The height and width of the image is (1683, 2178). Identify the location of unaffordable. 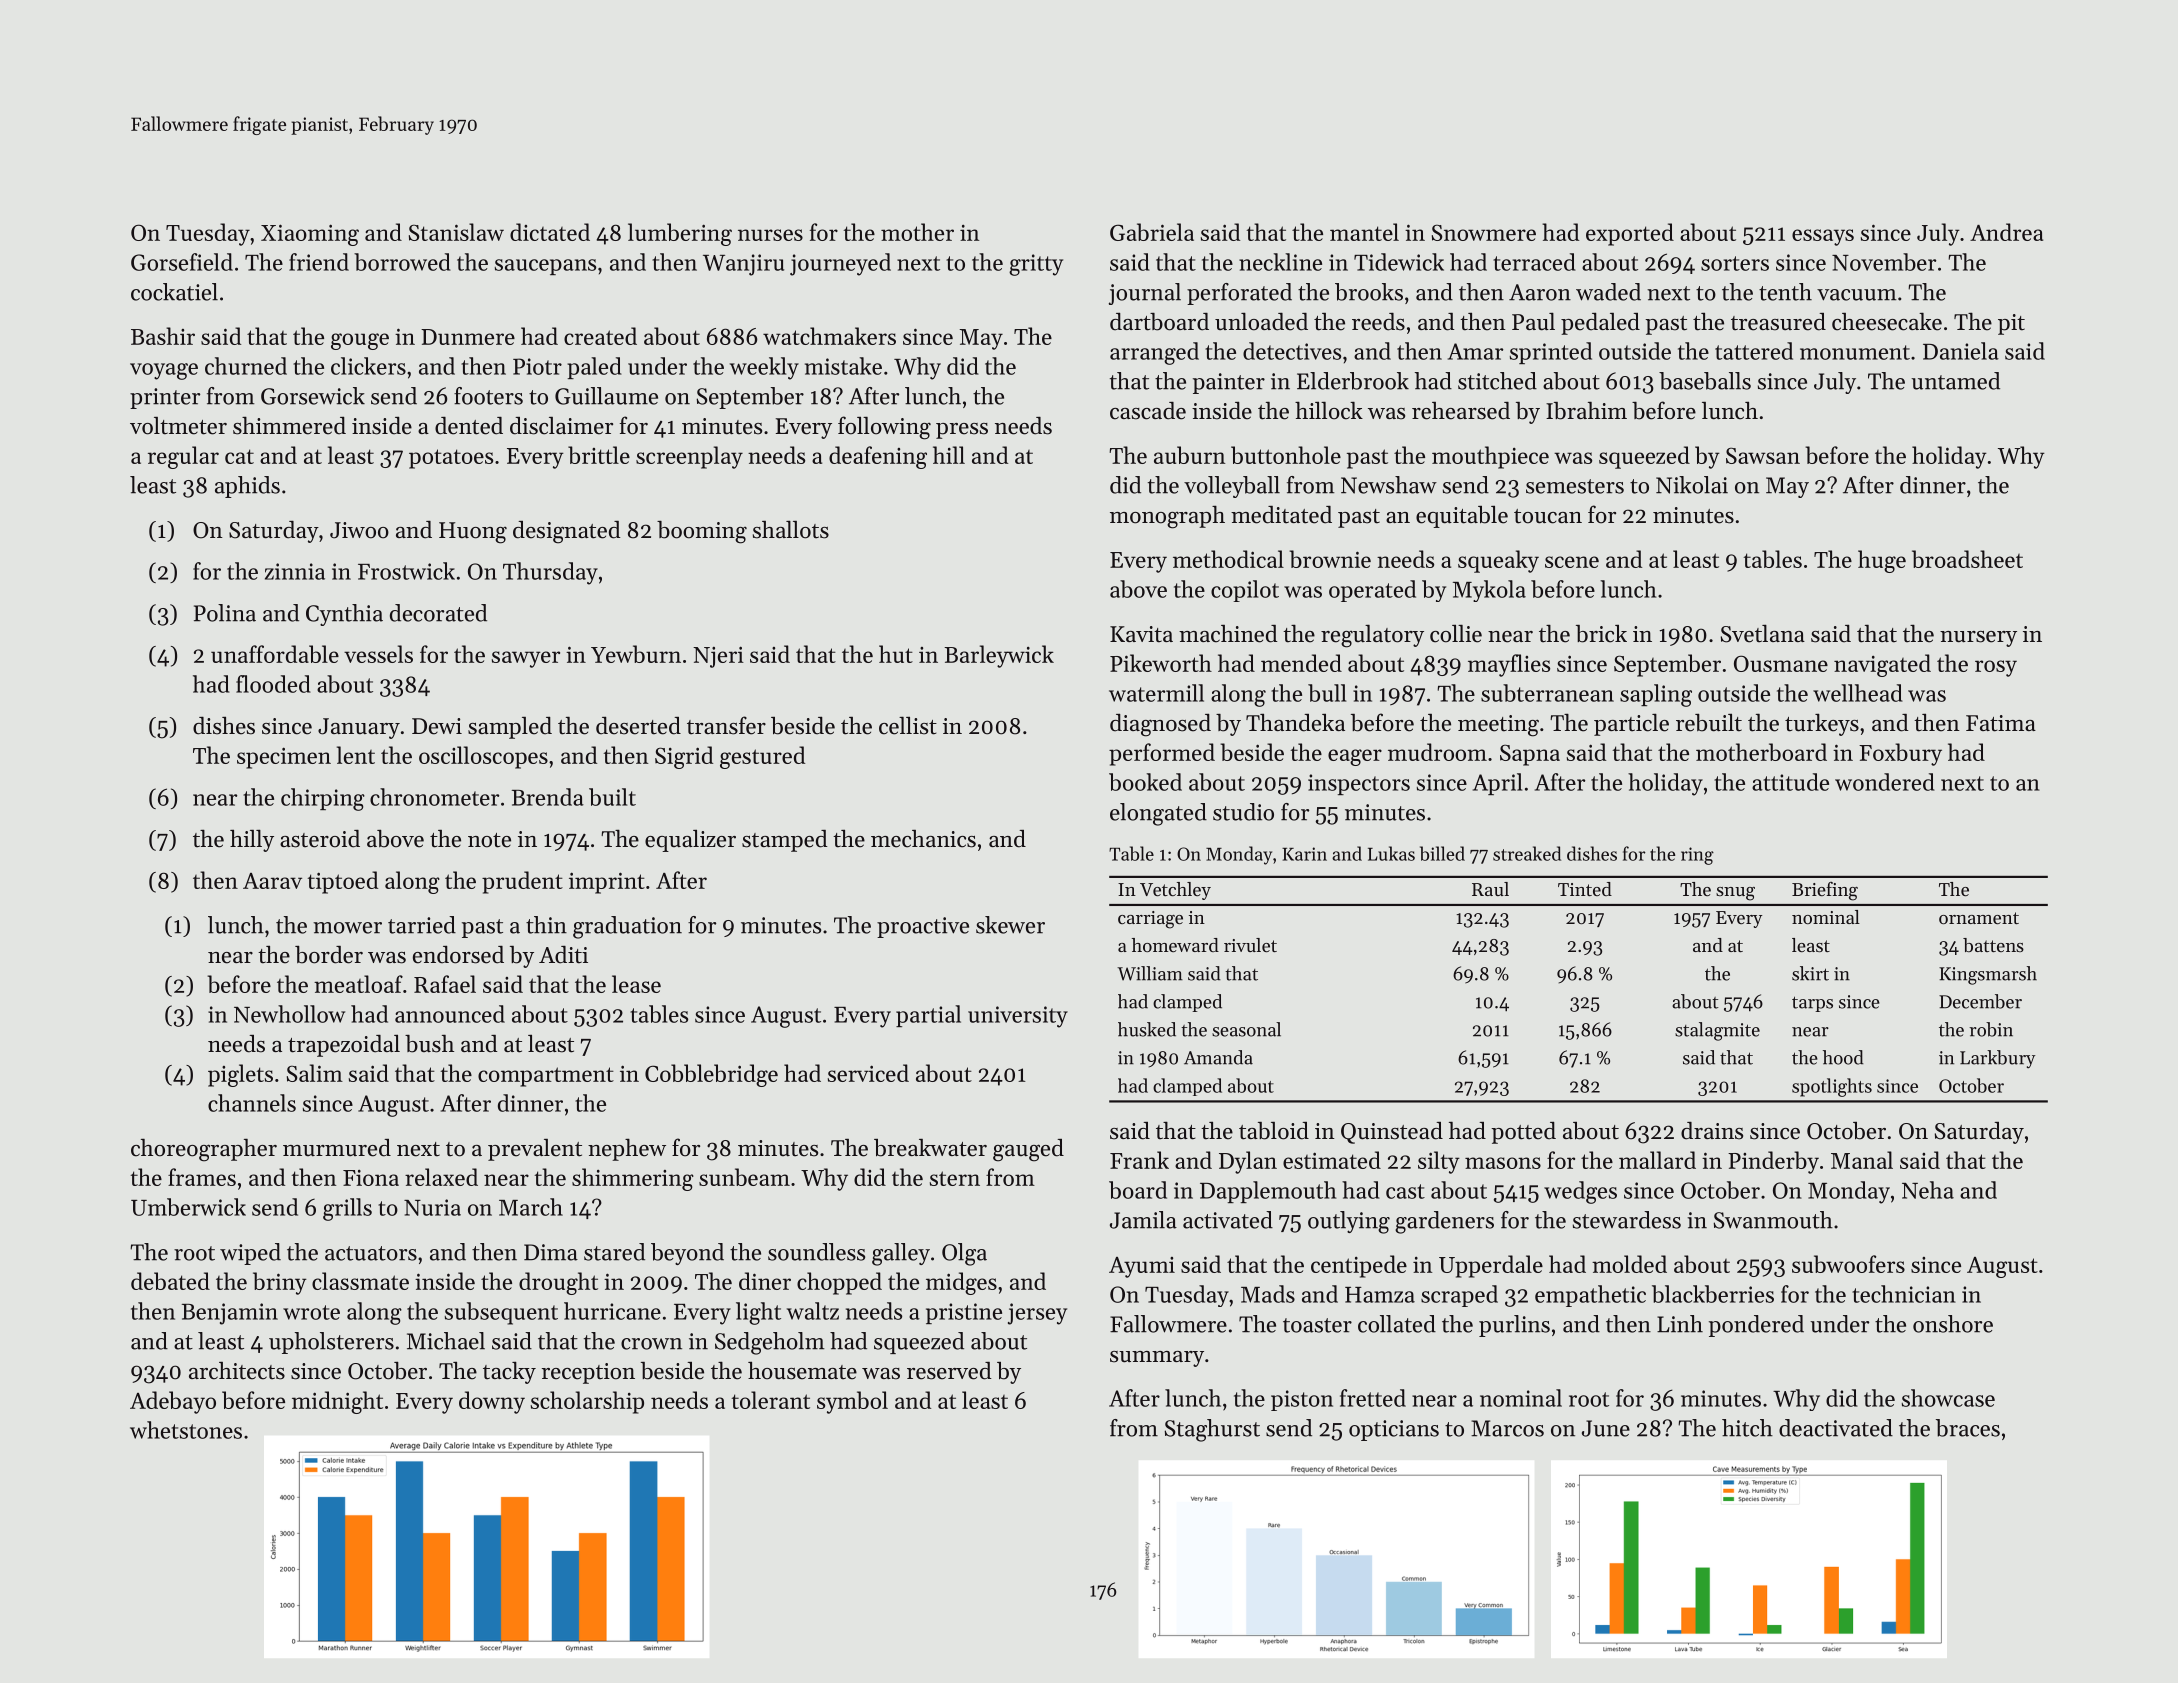
(275, 654).
